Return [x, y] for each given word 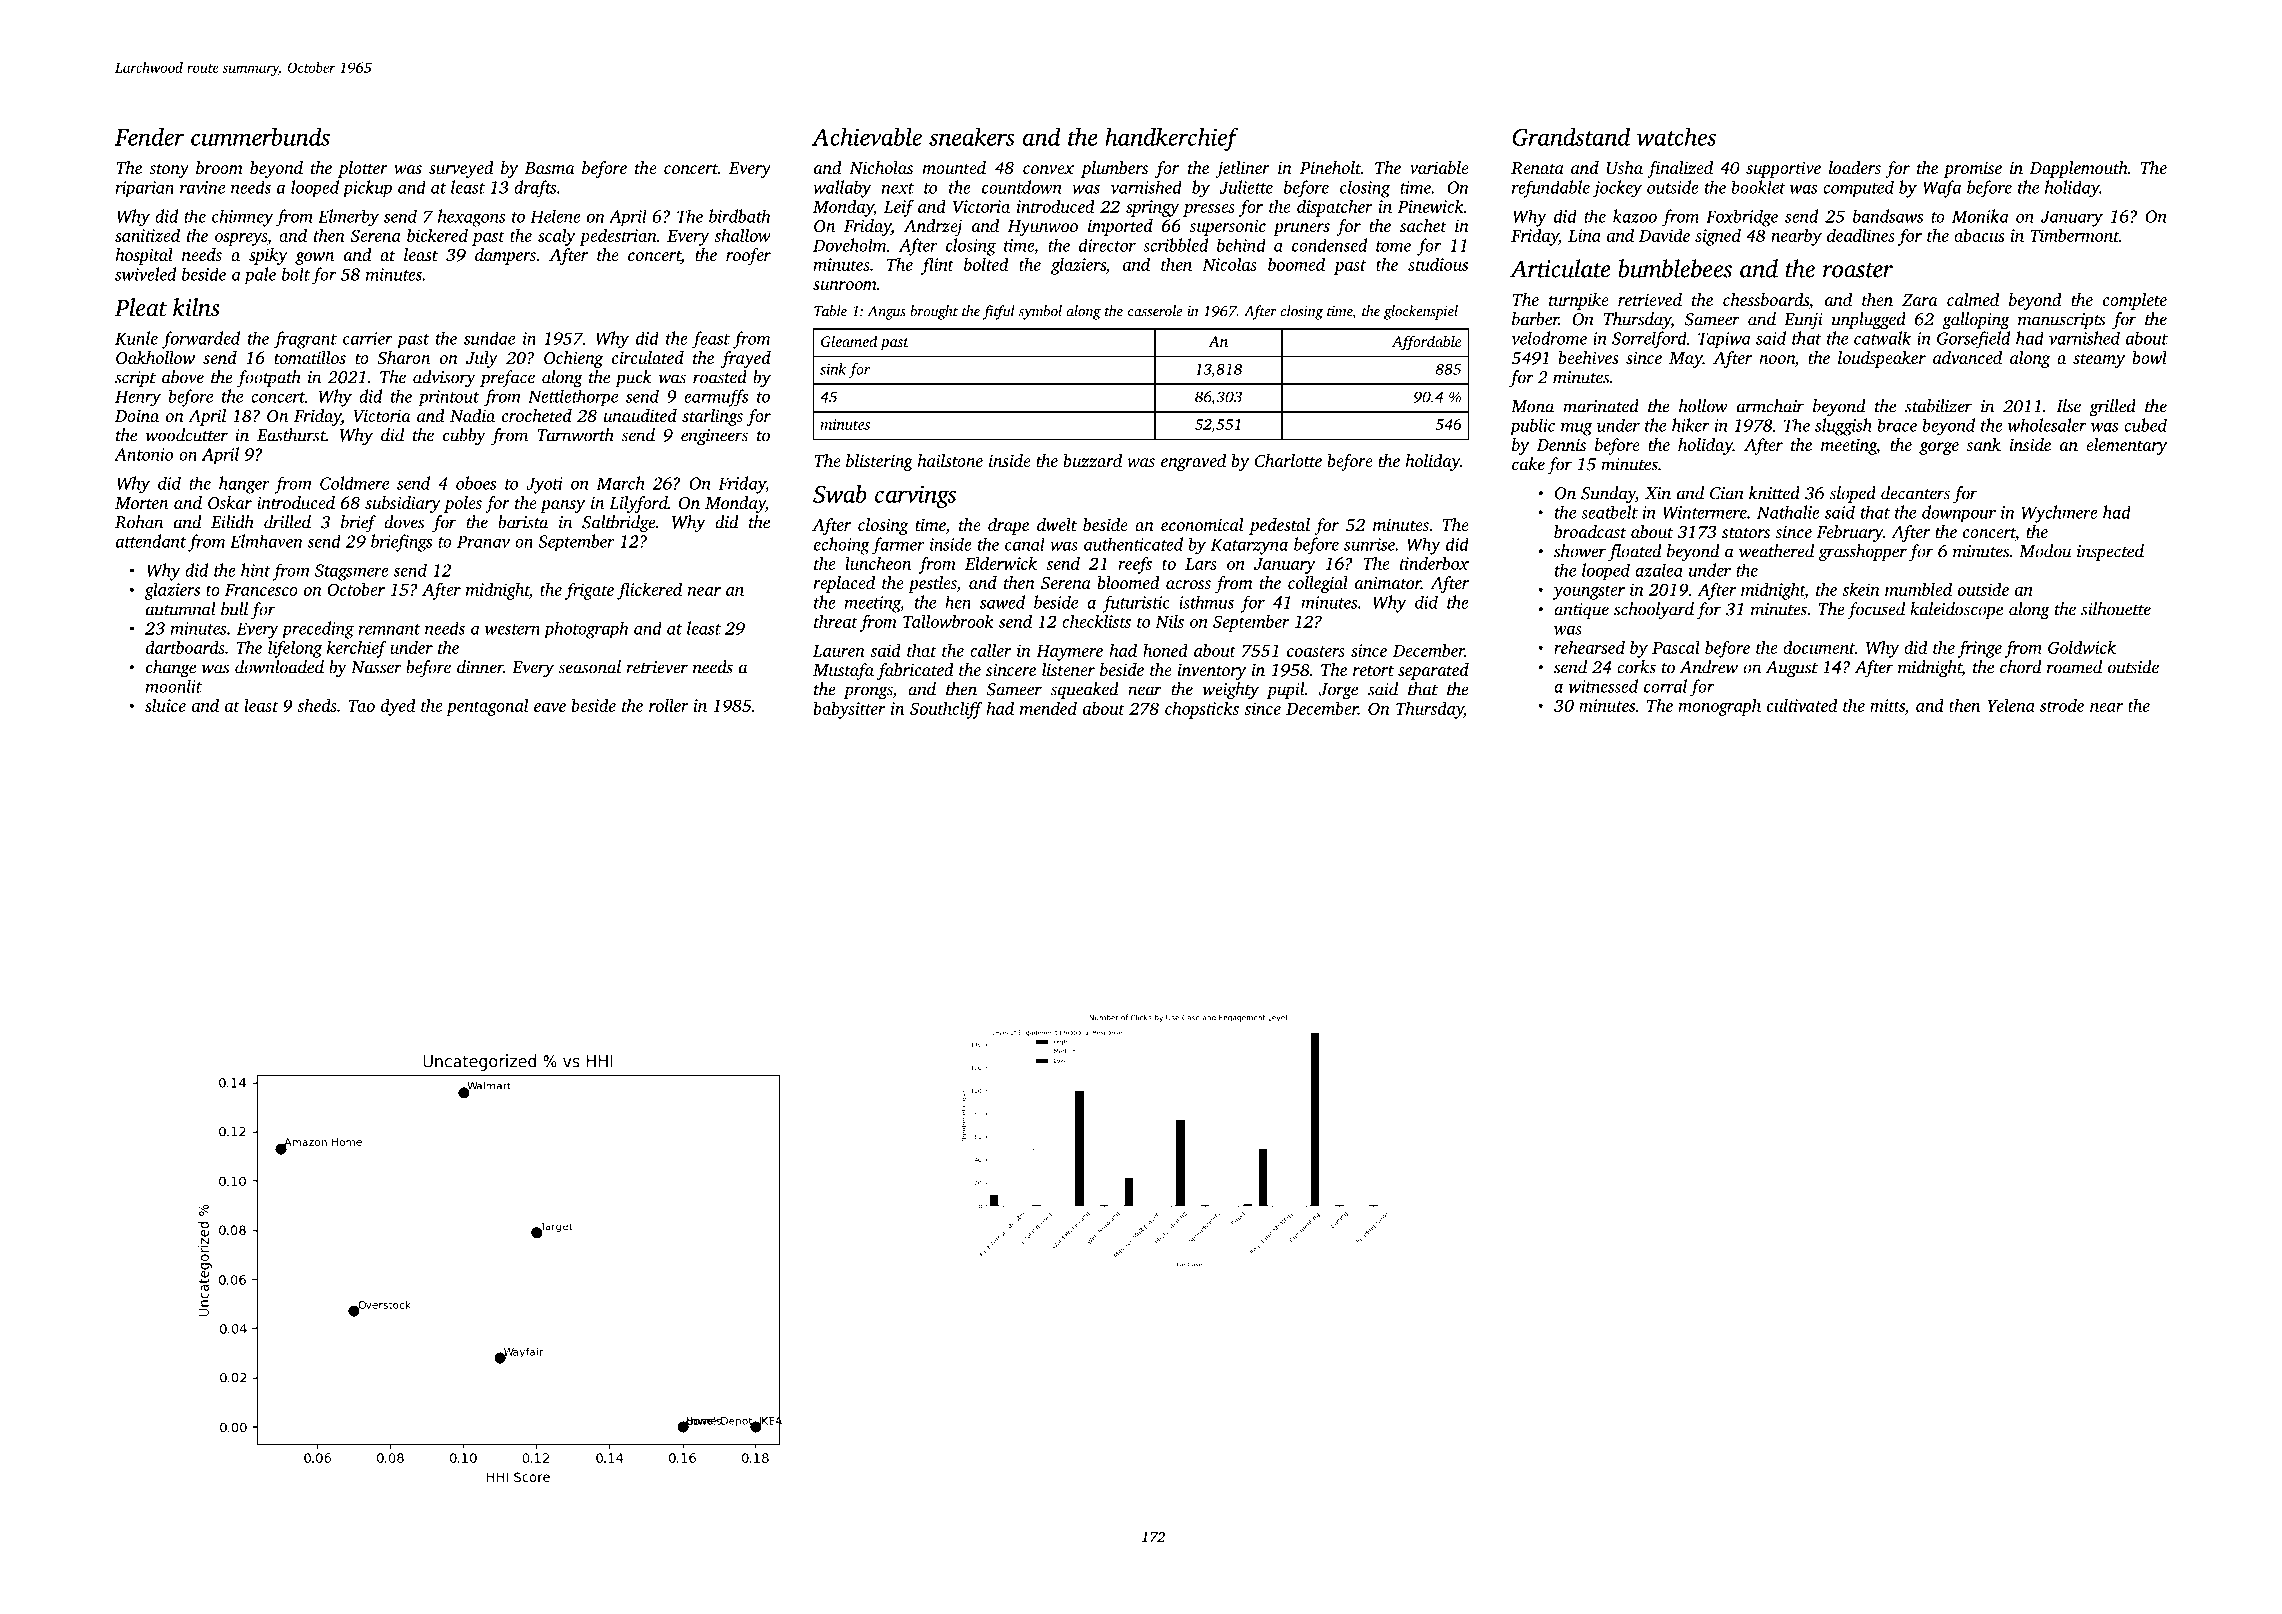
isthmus [1206, 602]
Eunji [1803, 321]
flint [937, 266]
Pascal [1676, 647]
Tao [361, 706]
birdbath [739, 216]
